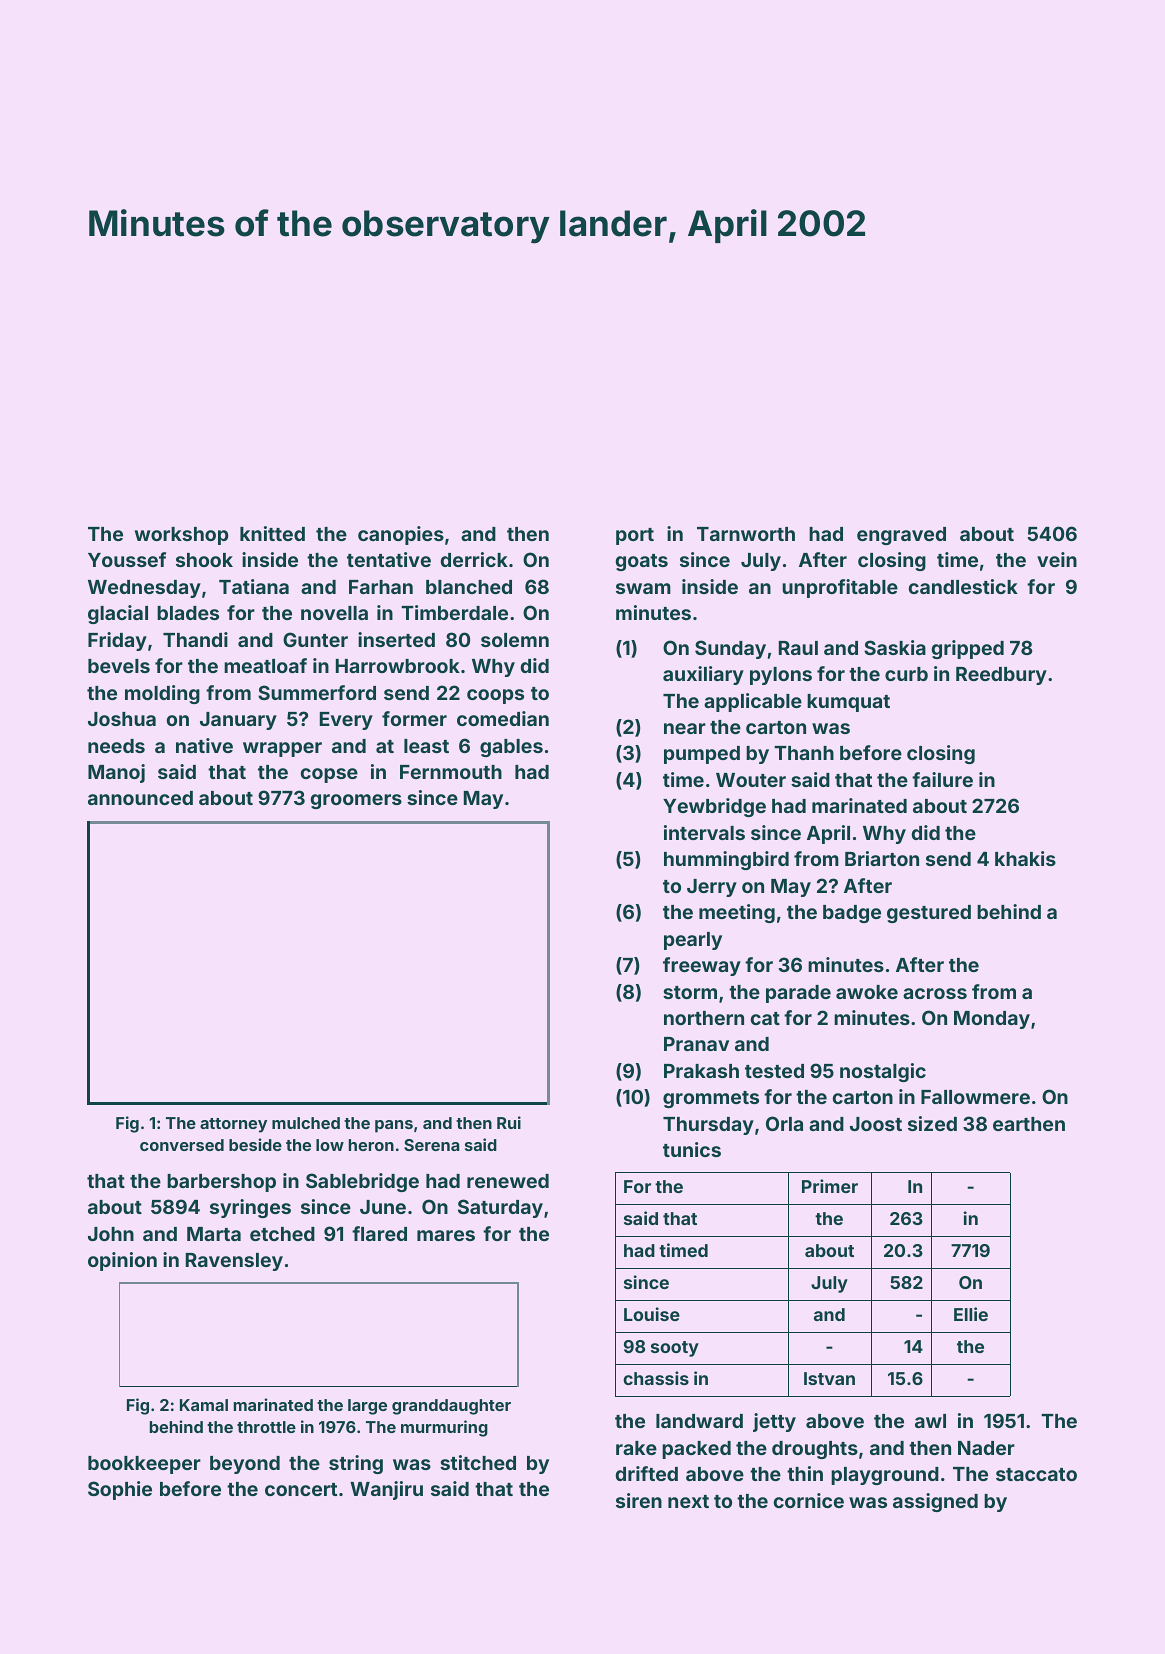  What do you see at coordinates (117, 641) in the screenshot?
I see `Friday` at bounding box center [117, 641].
